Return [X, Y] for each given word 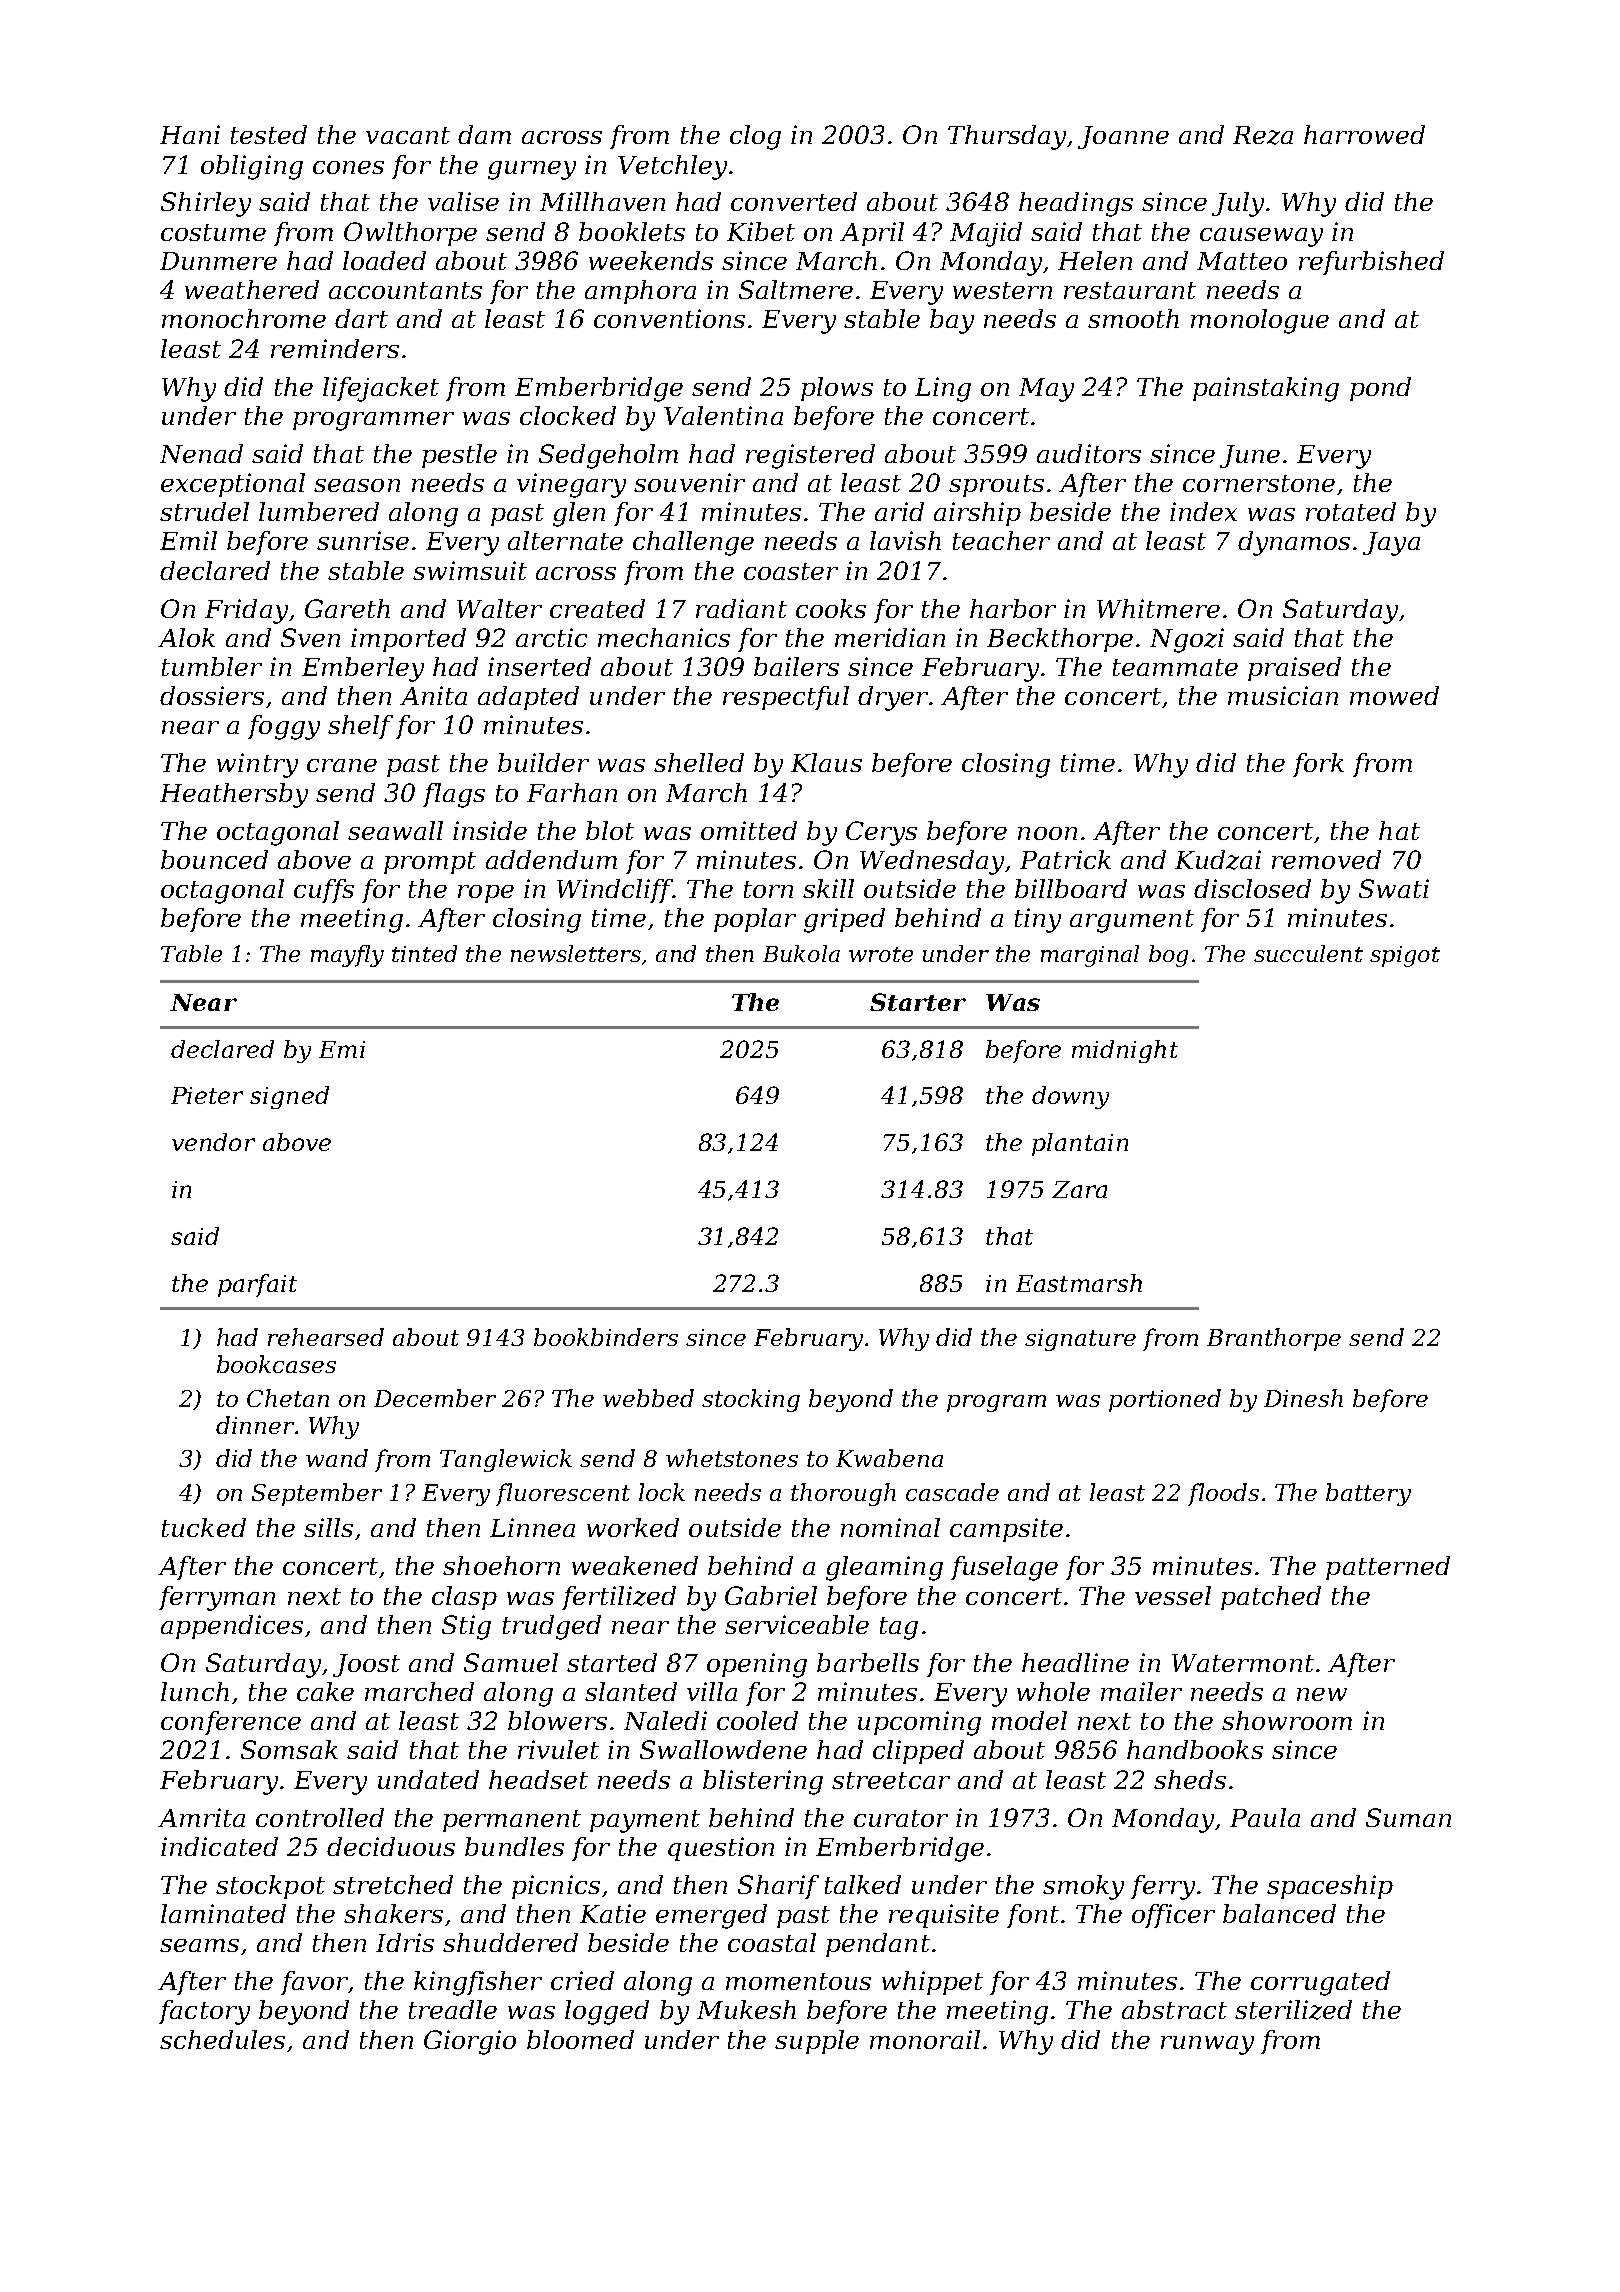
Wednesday [932, 862]
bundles [514, 1846]
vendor [213, 1142]
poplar [755, 920]
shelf [360, 727]
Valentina [723, 415]
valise [463, 201]
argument [1132, 921]
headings [1076, 204]
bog [1168, 956]
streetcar [891, 1780]
